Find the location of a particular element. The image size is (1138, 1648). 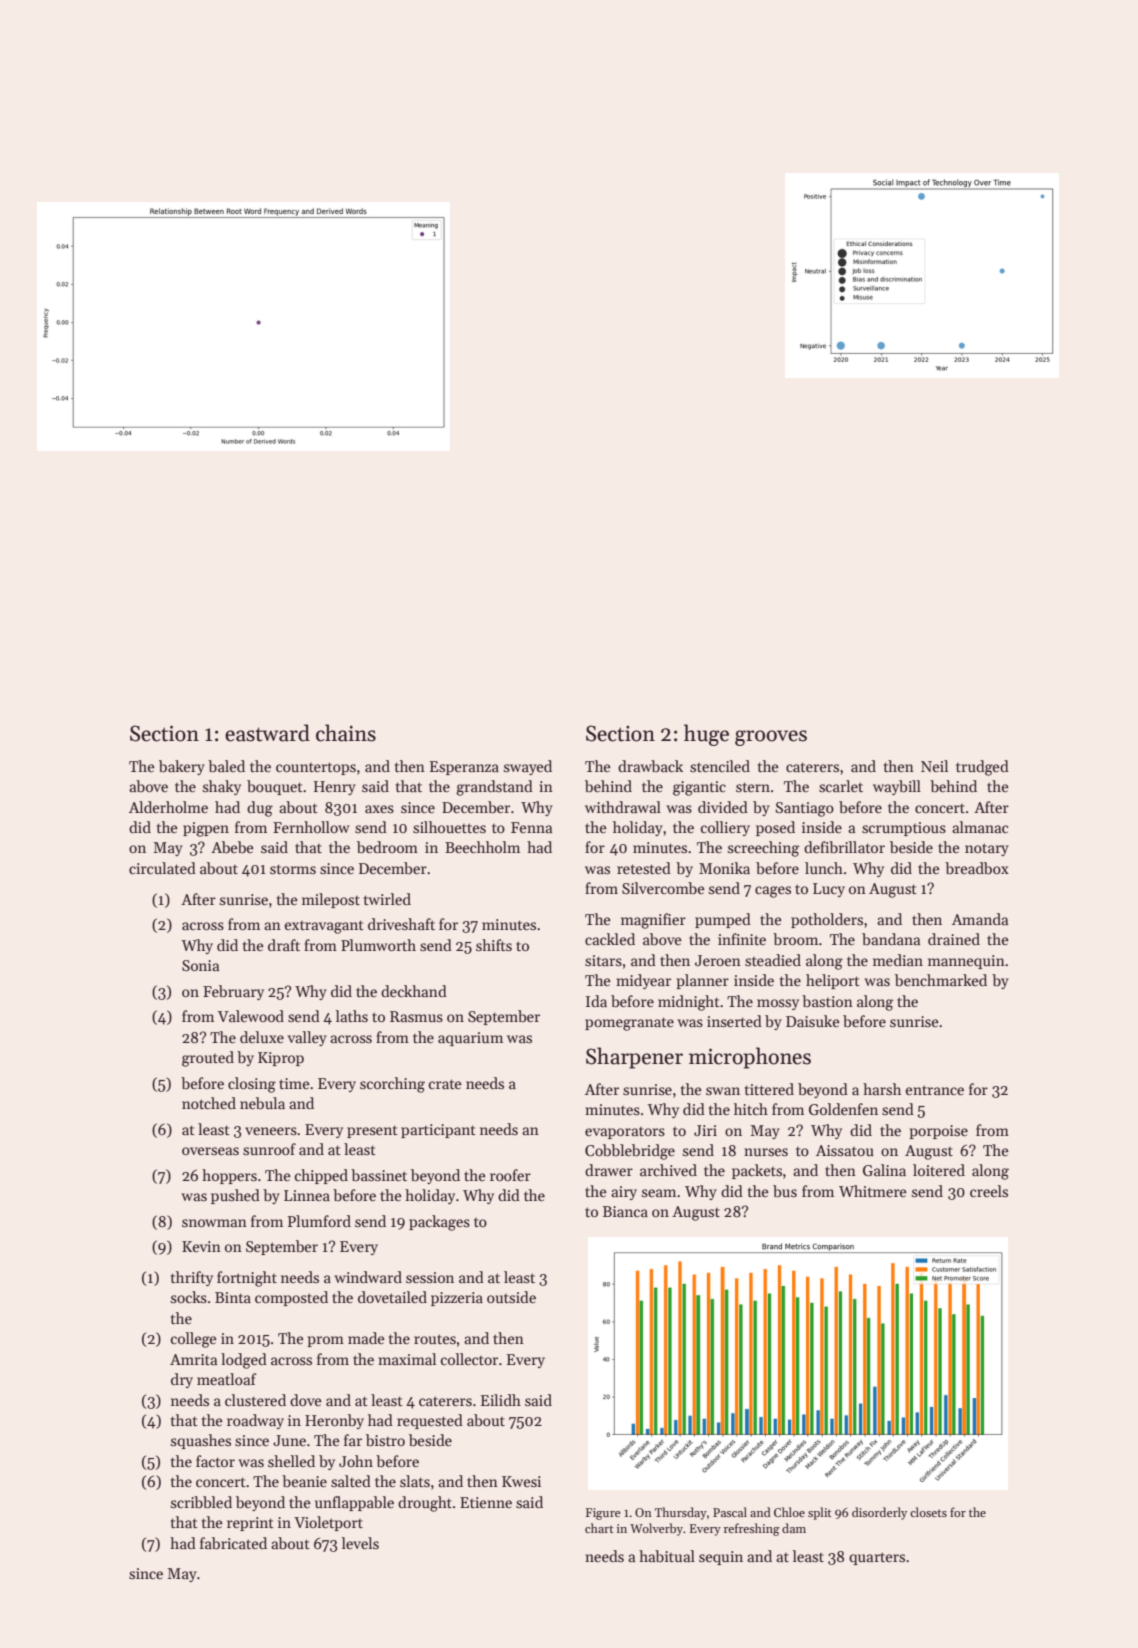

bandana is located at coordinates (891, 939).
